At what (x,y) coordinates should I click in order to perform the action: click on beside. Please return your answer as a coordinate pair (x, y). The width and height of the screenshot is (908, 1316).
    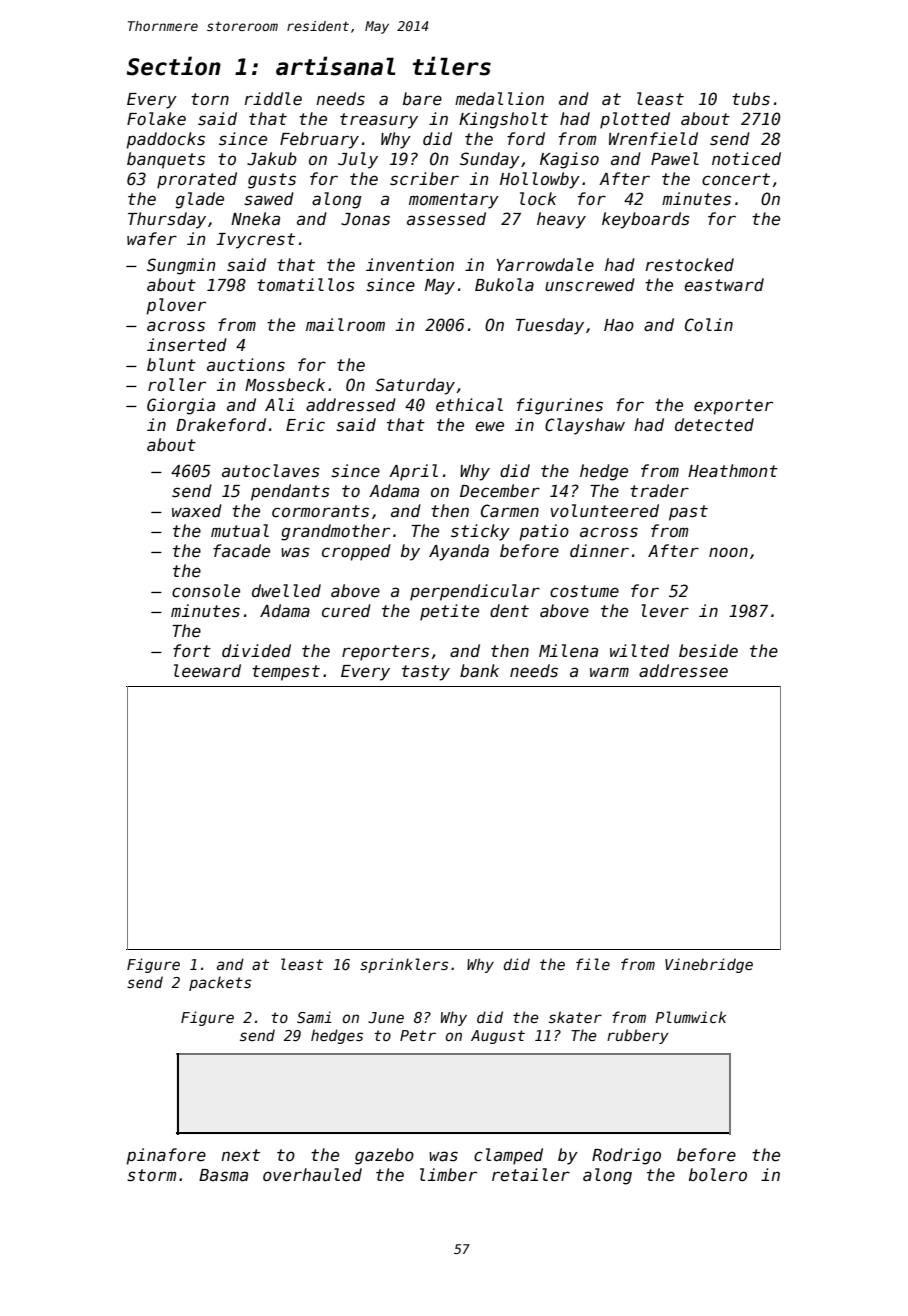
    Looking at the image, I should click on (708, 651).
